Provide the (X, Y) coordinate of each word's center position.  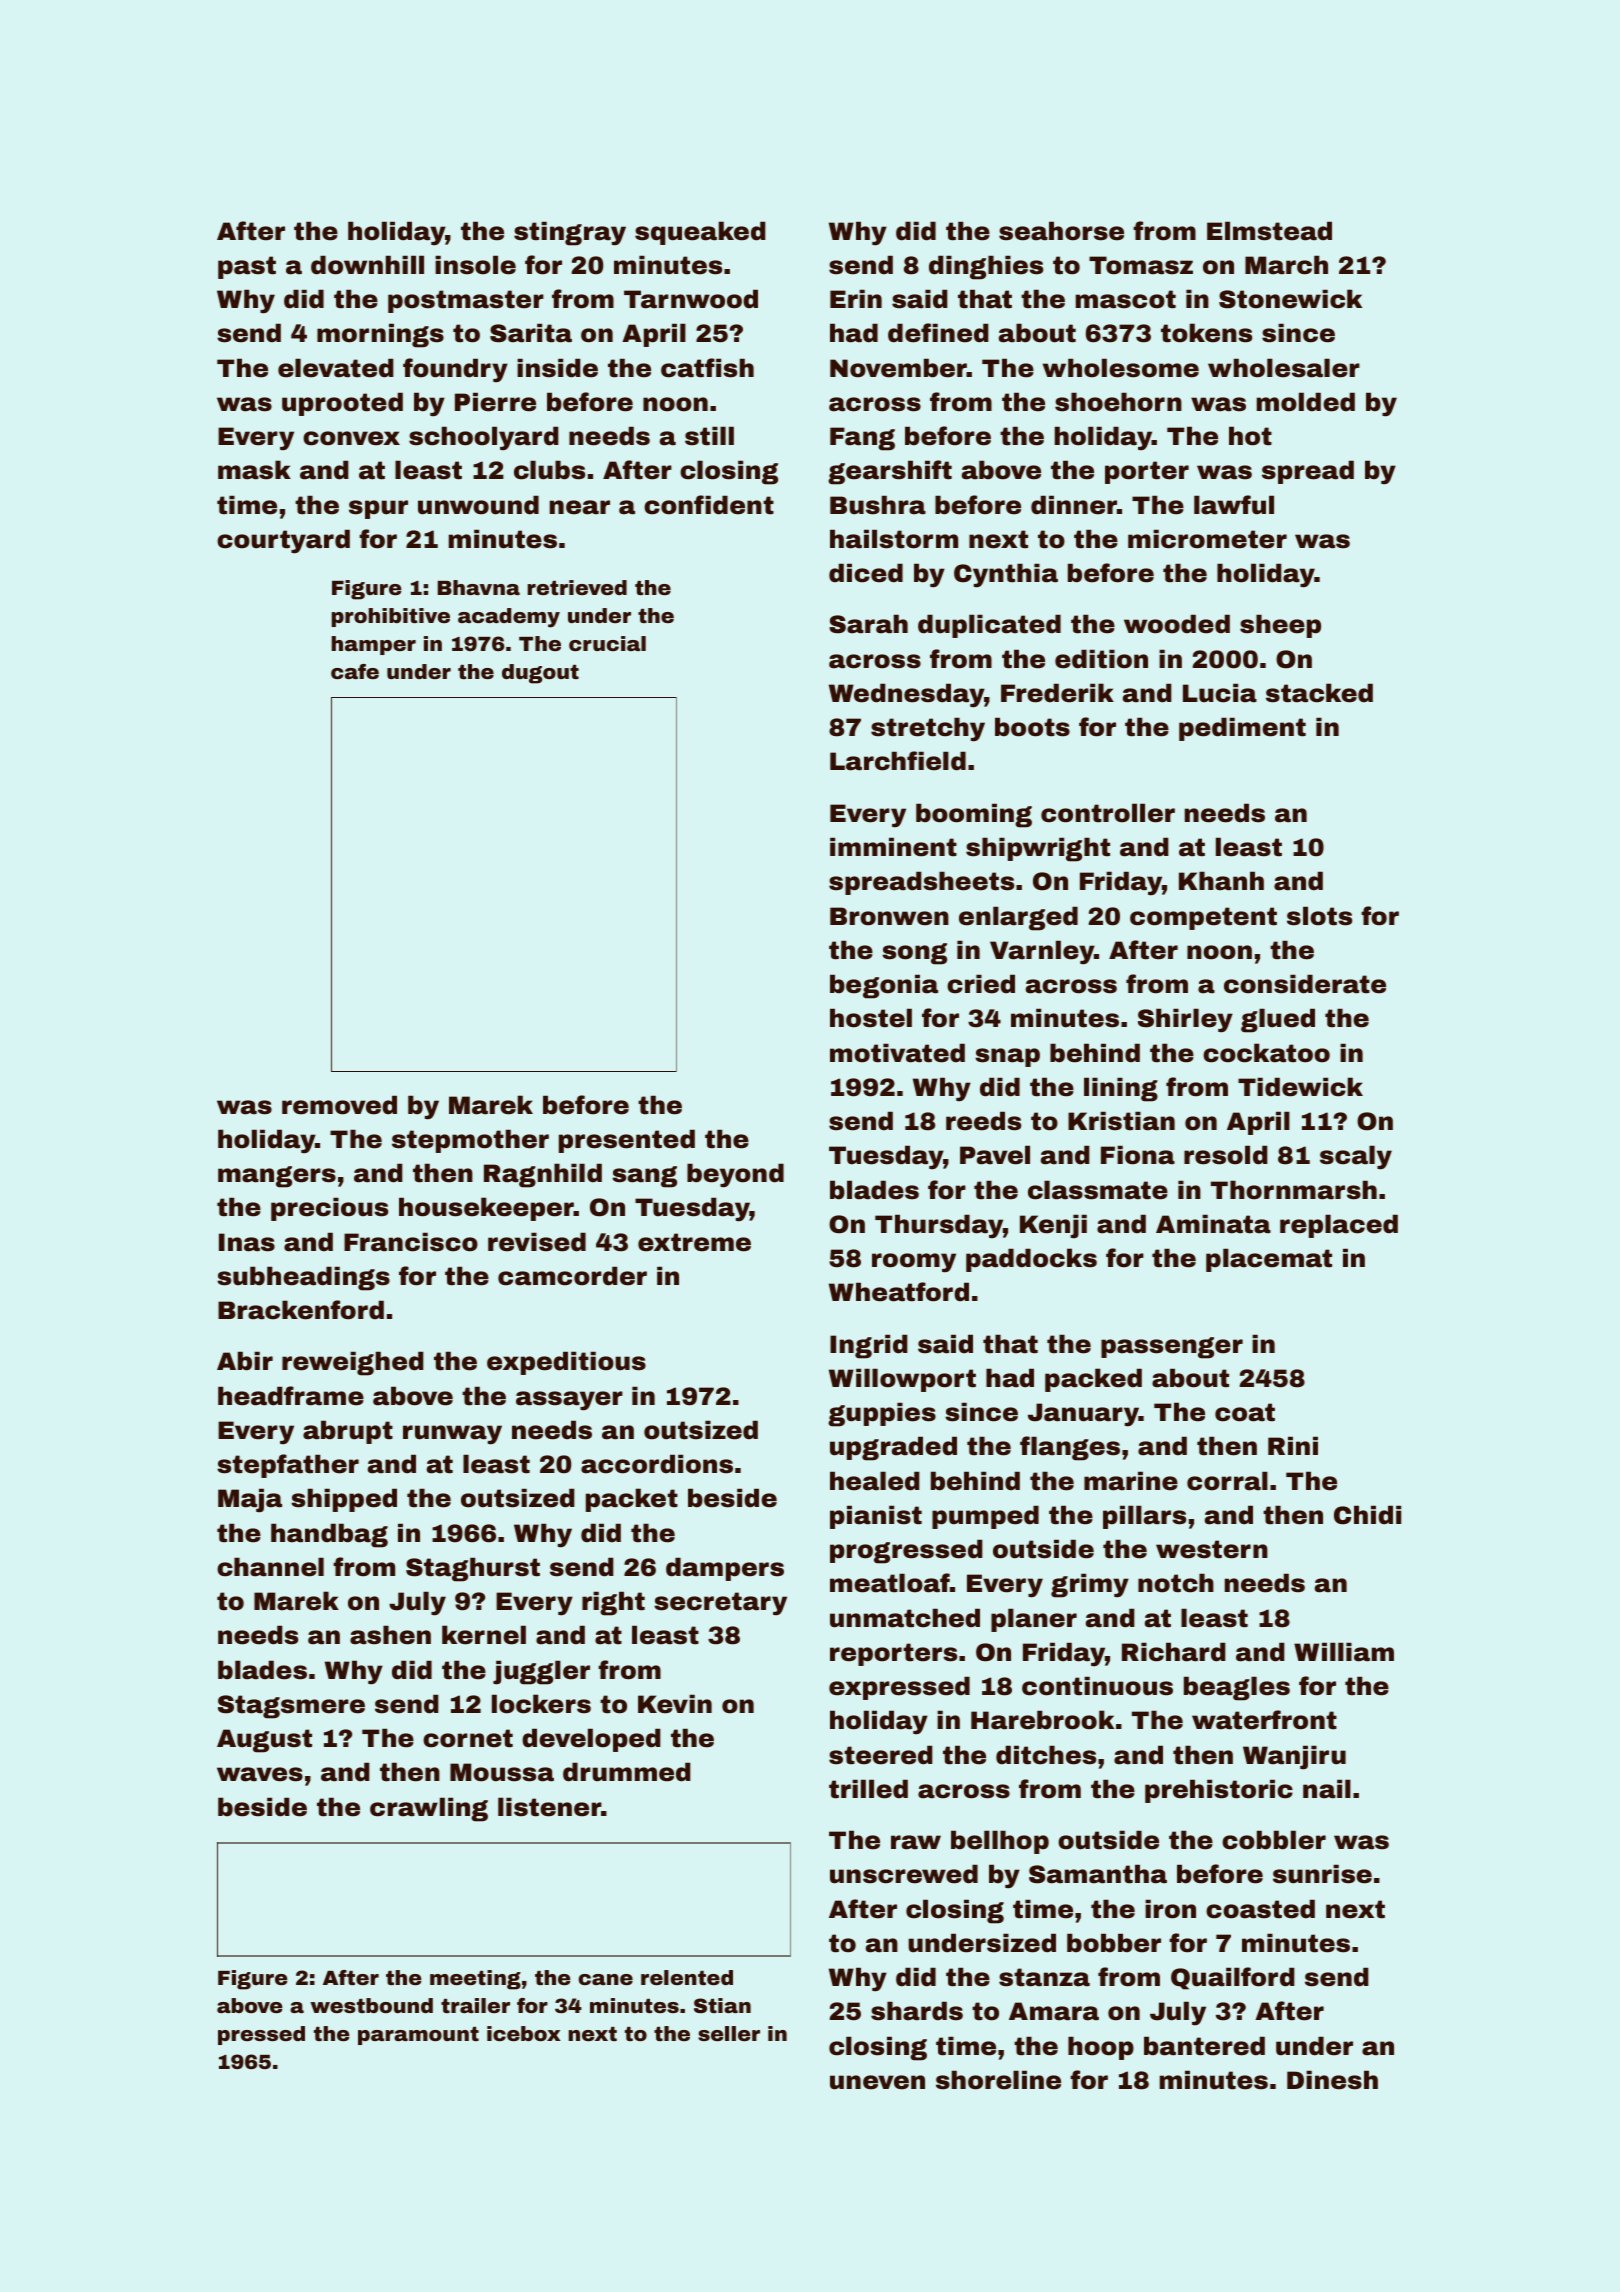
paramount (418, 2036)
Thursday (939, 1226)
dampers (725, 1569)
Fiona (1138, 1155)
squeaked (700, 233)
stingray (570, 233)
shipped (344, 1500)
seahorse (1061, 231)
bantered (1204, 2046)
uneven (877, 2082)
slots (1319, 916)
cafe (355, 671)
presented (627, 1141)
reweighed (353, 1363)
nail (1327, 1789)
